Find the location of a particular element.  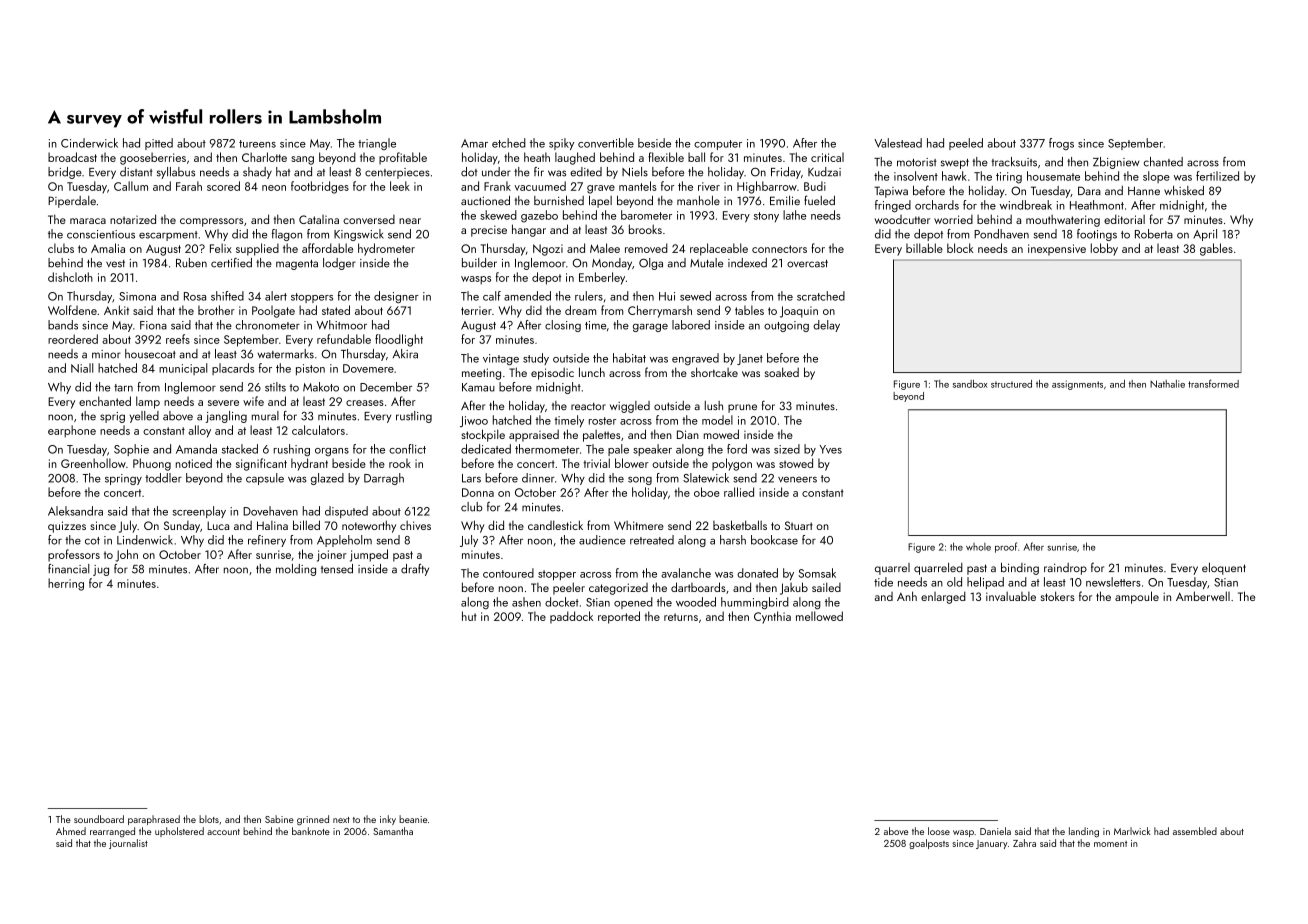

overcast is located at coordinates (807, 264).
